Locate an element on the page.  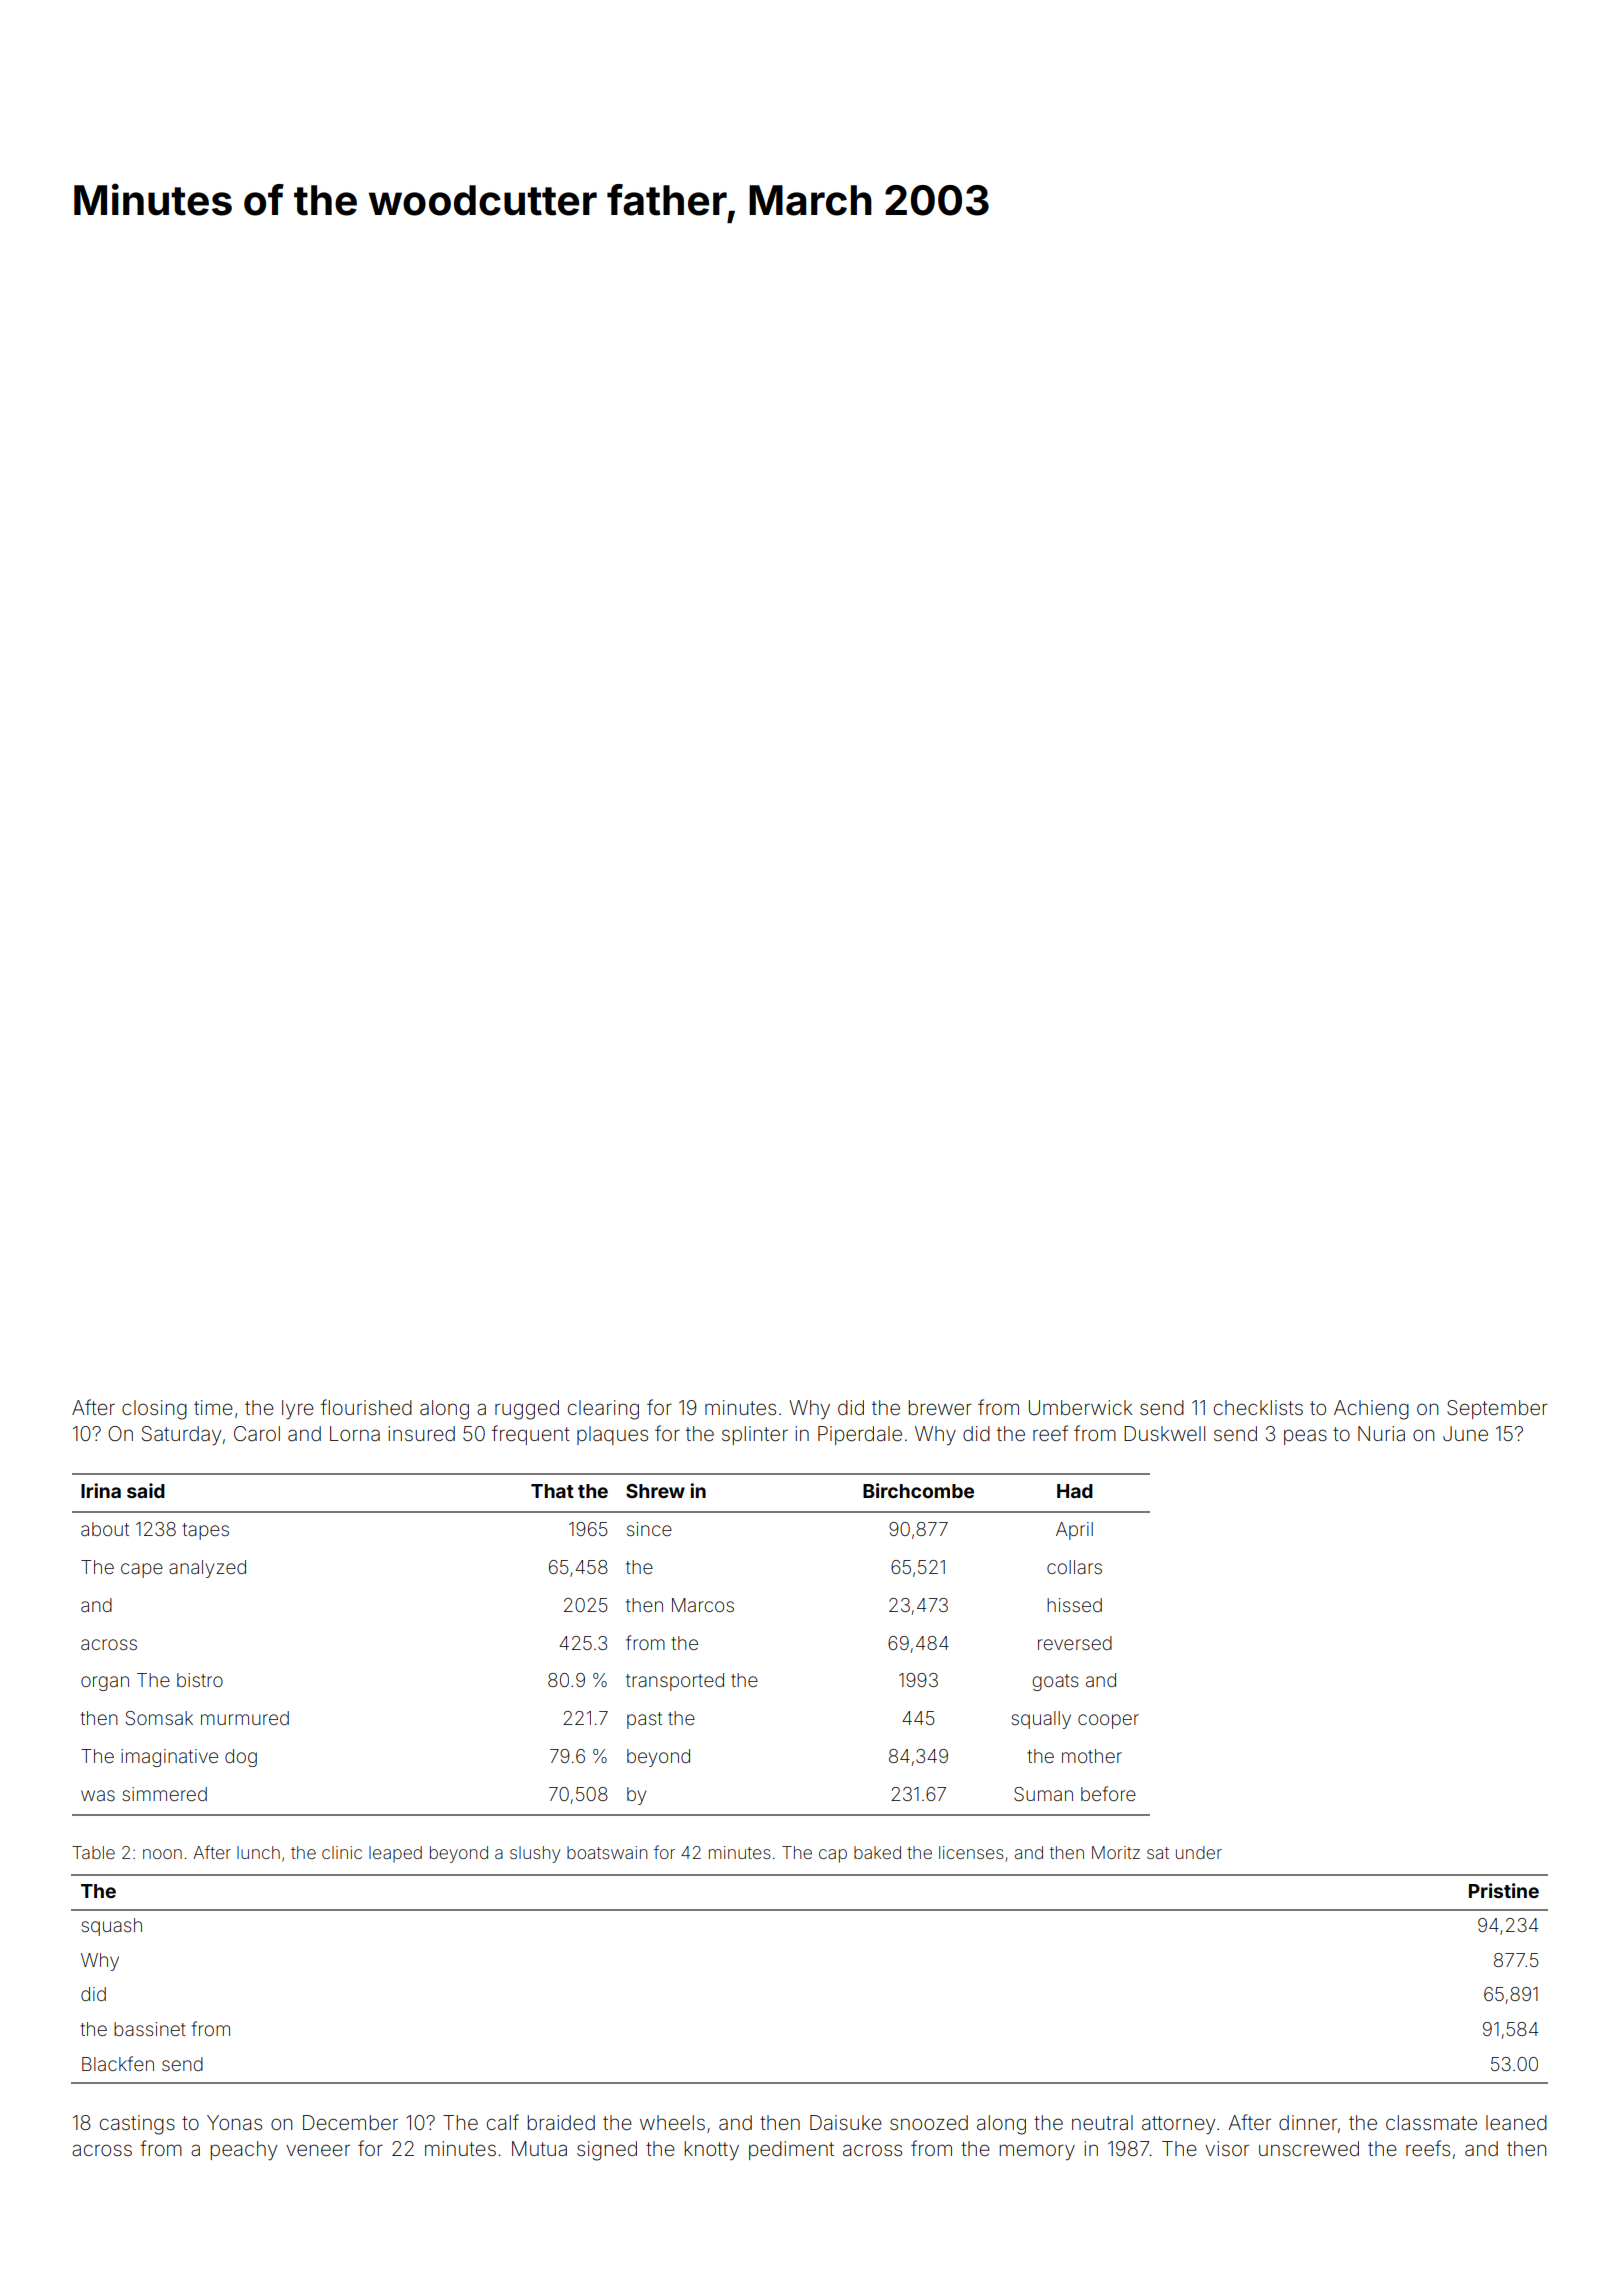
under is located at coordinates (1199, 1852).
